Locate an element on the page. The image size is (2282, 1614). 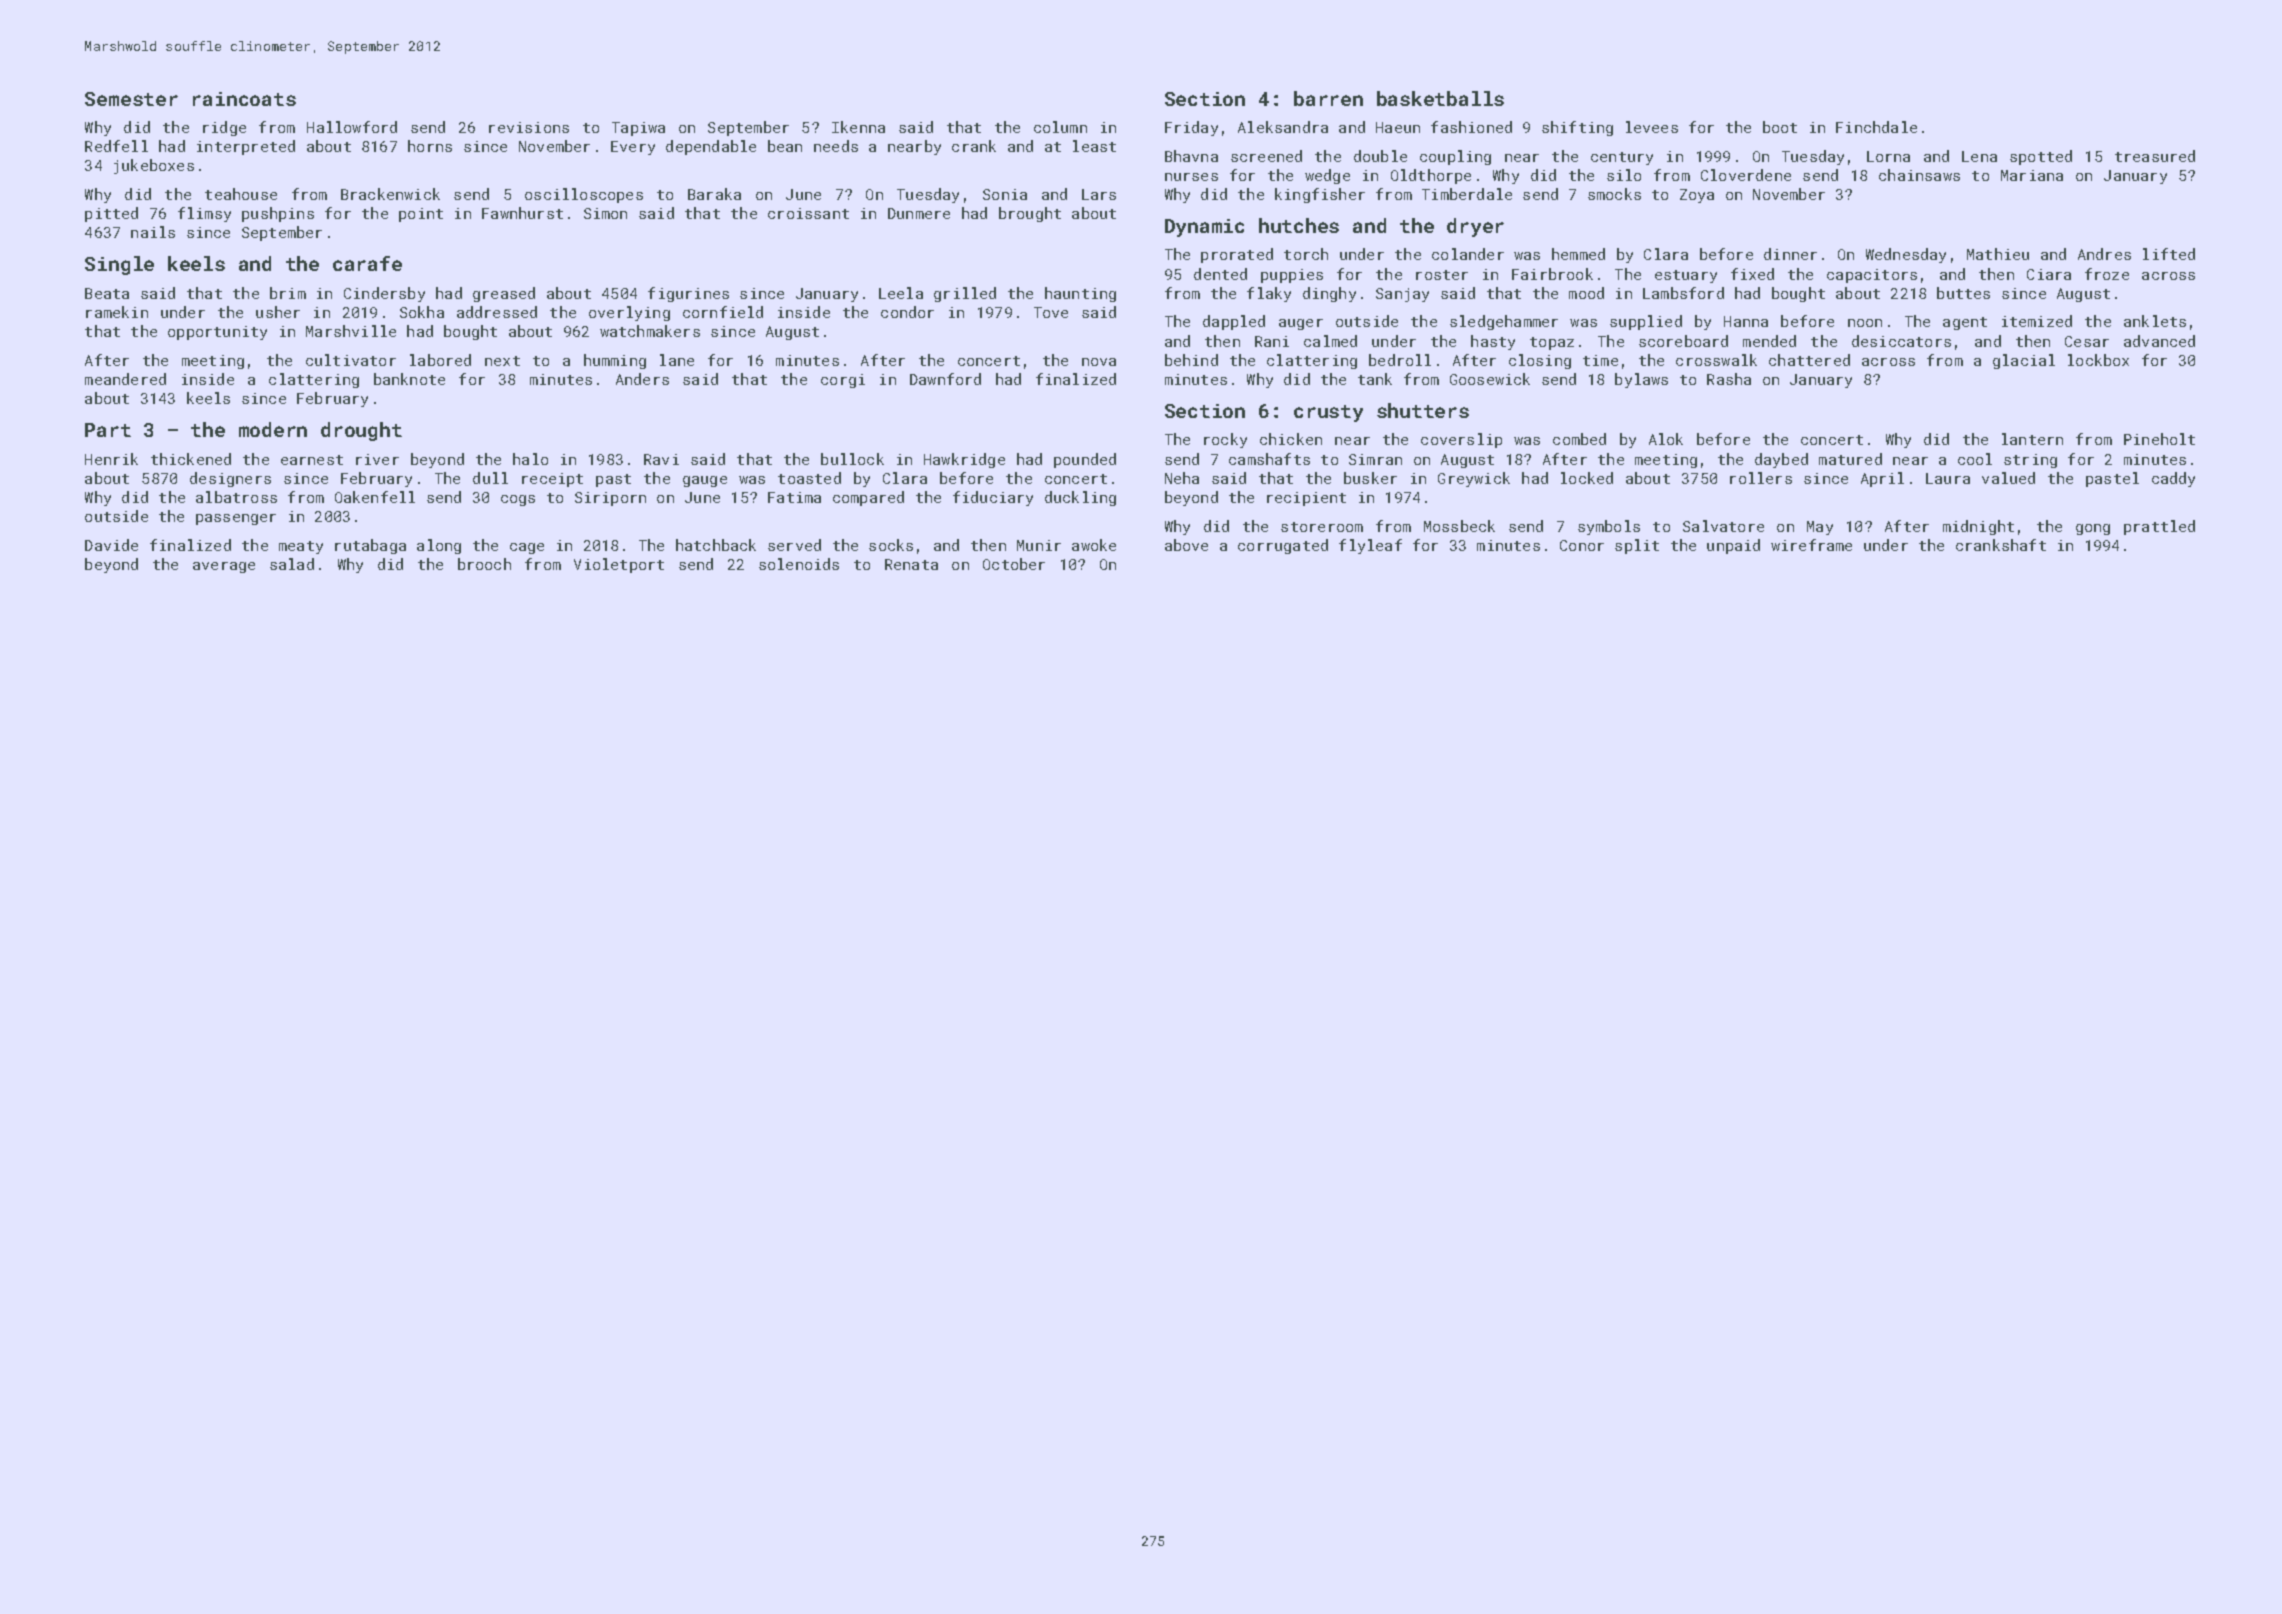
halo is located at coordinates (530, 459).
